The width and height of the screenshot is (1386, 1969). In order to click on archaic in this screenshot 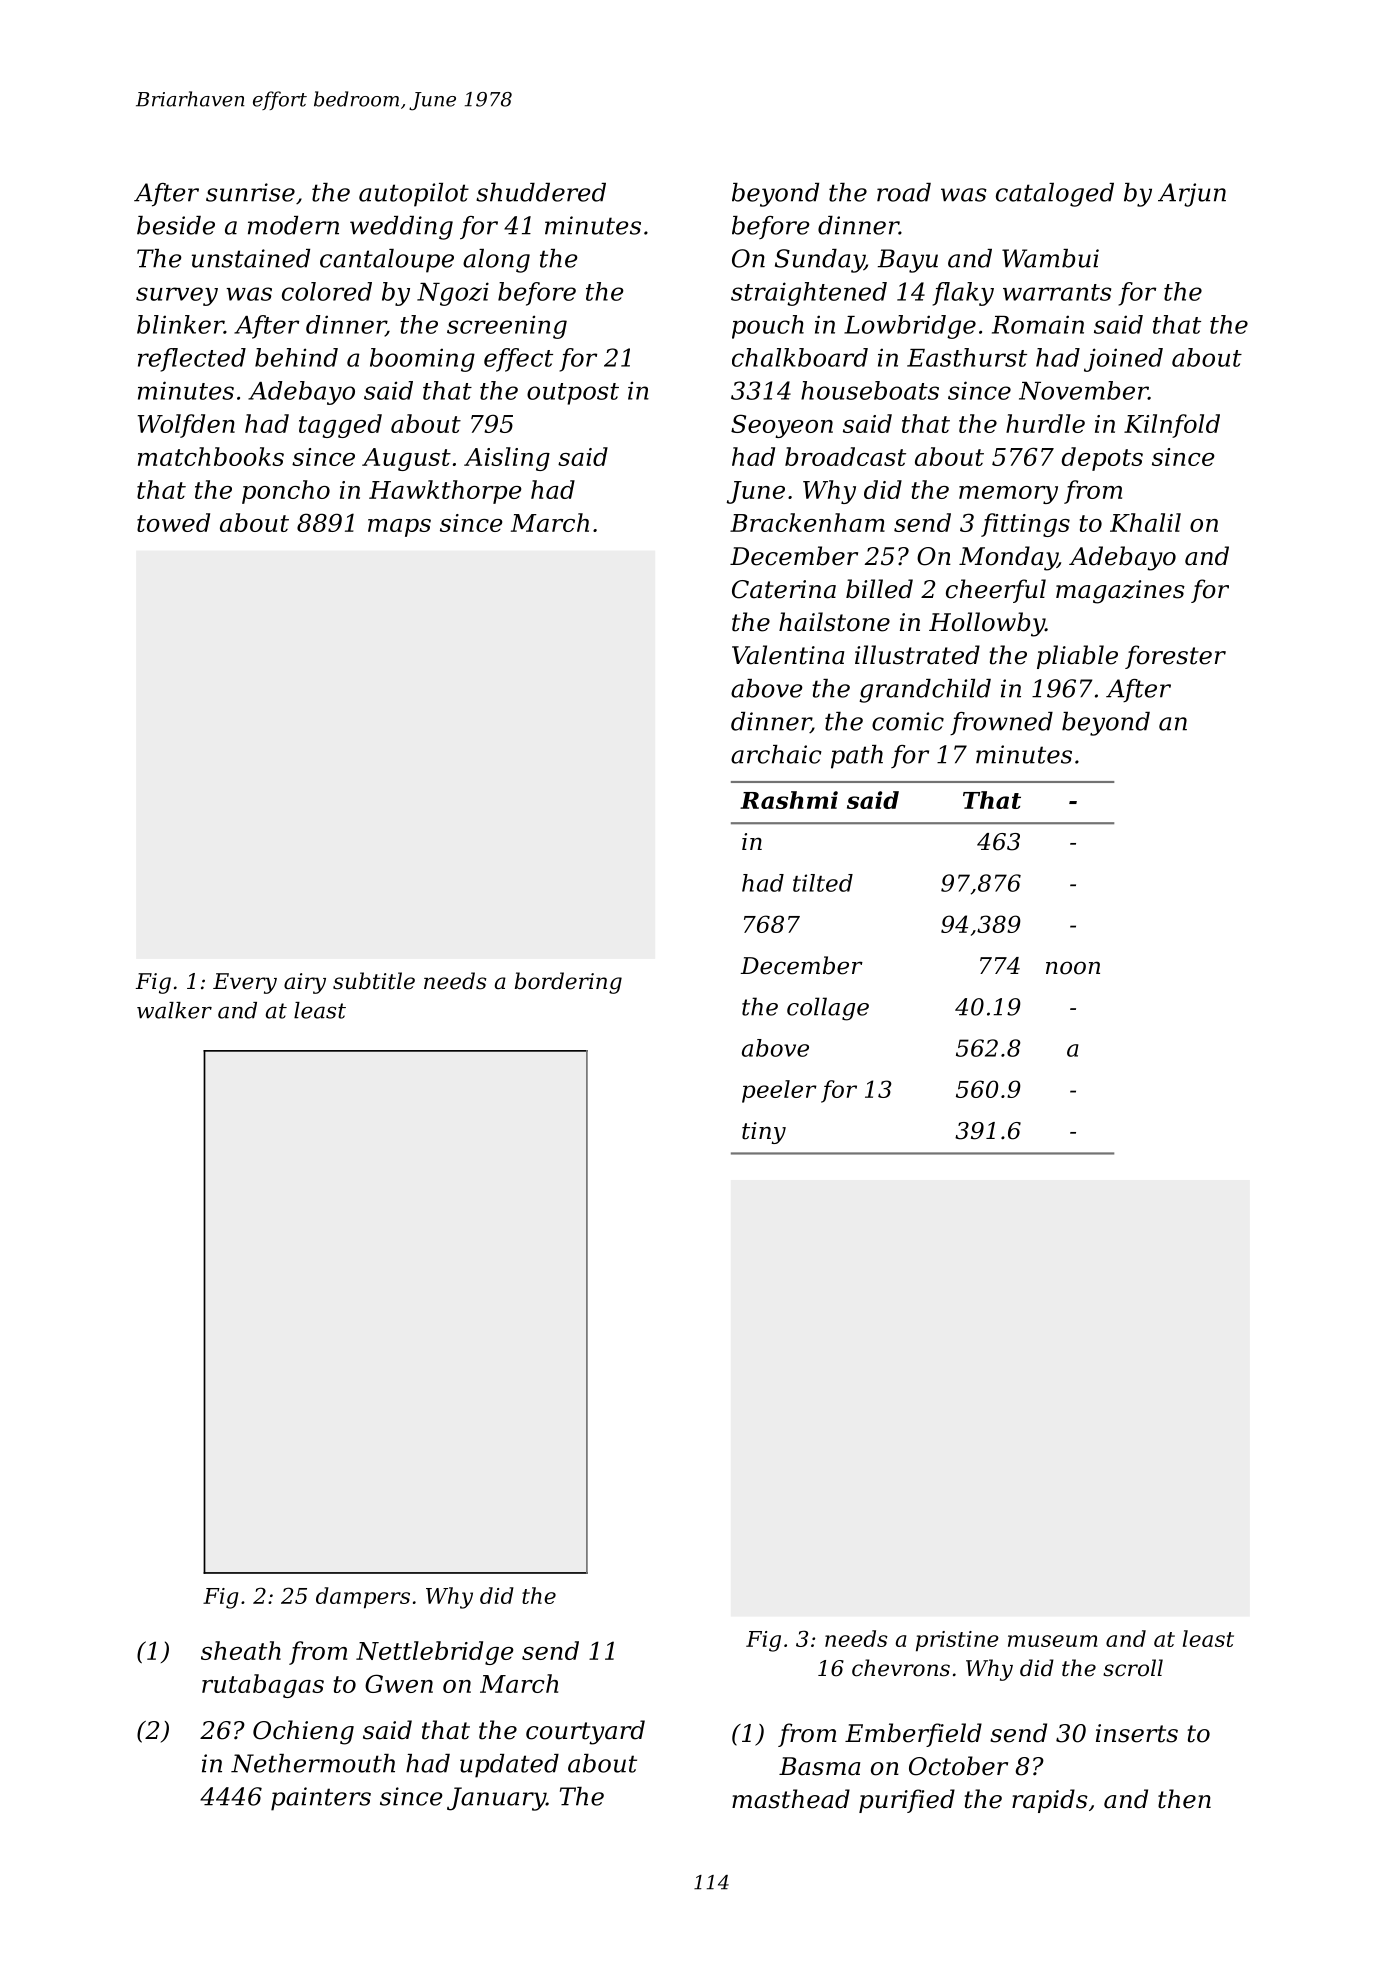, I will do `click(776, 754)`.
